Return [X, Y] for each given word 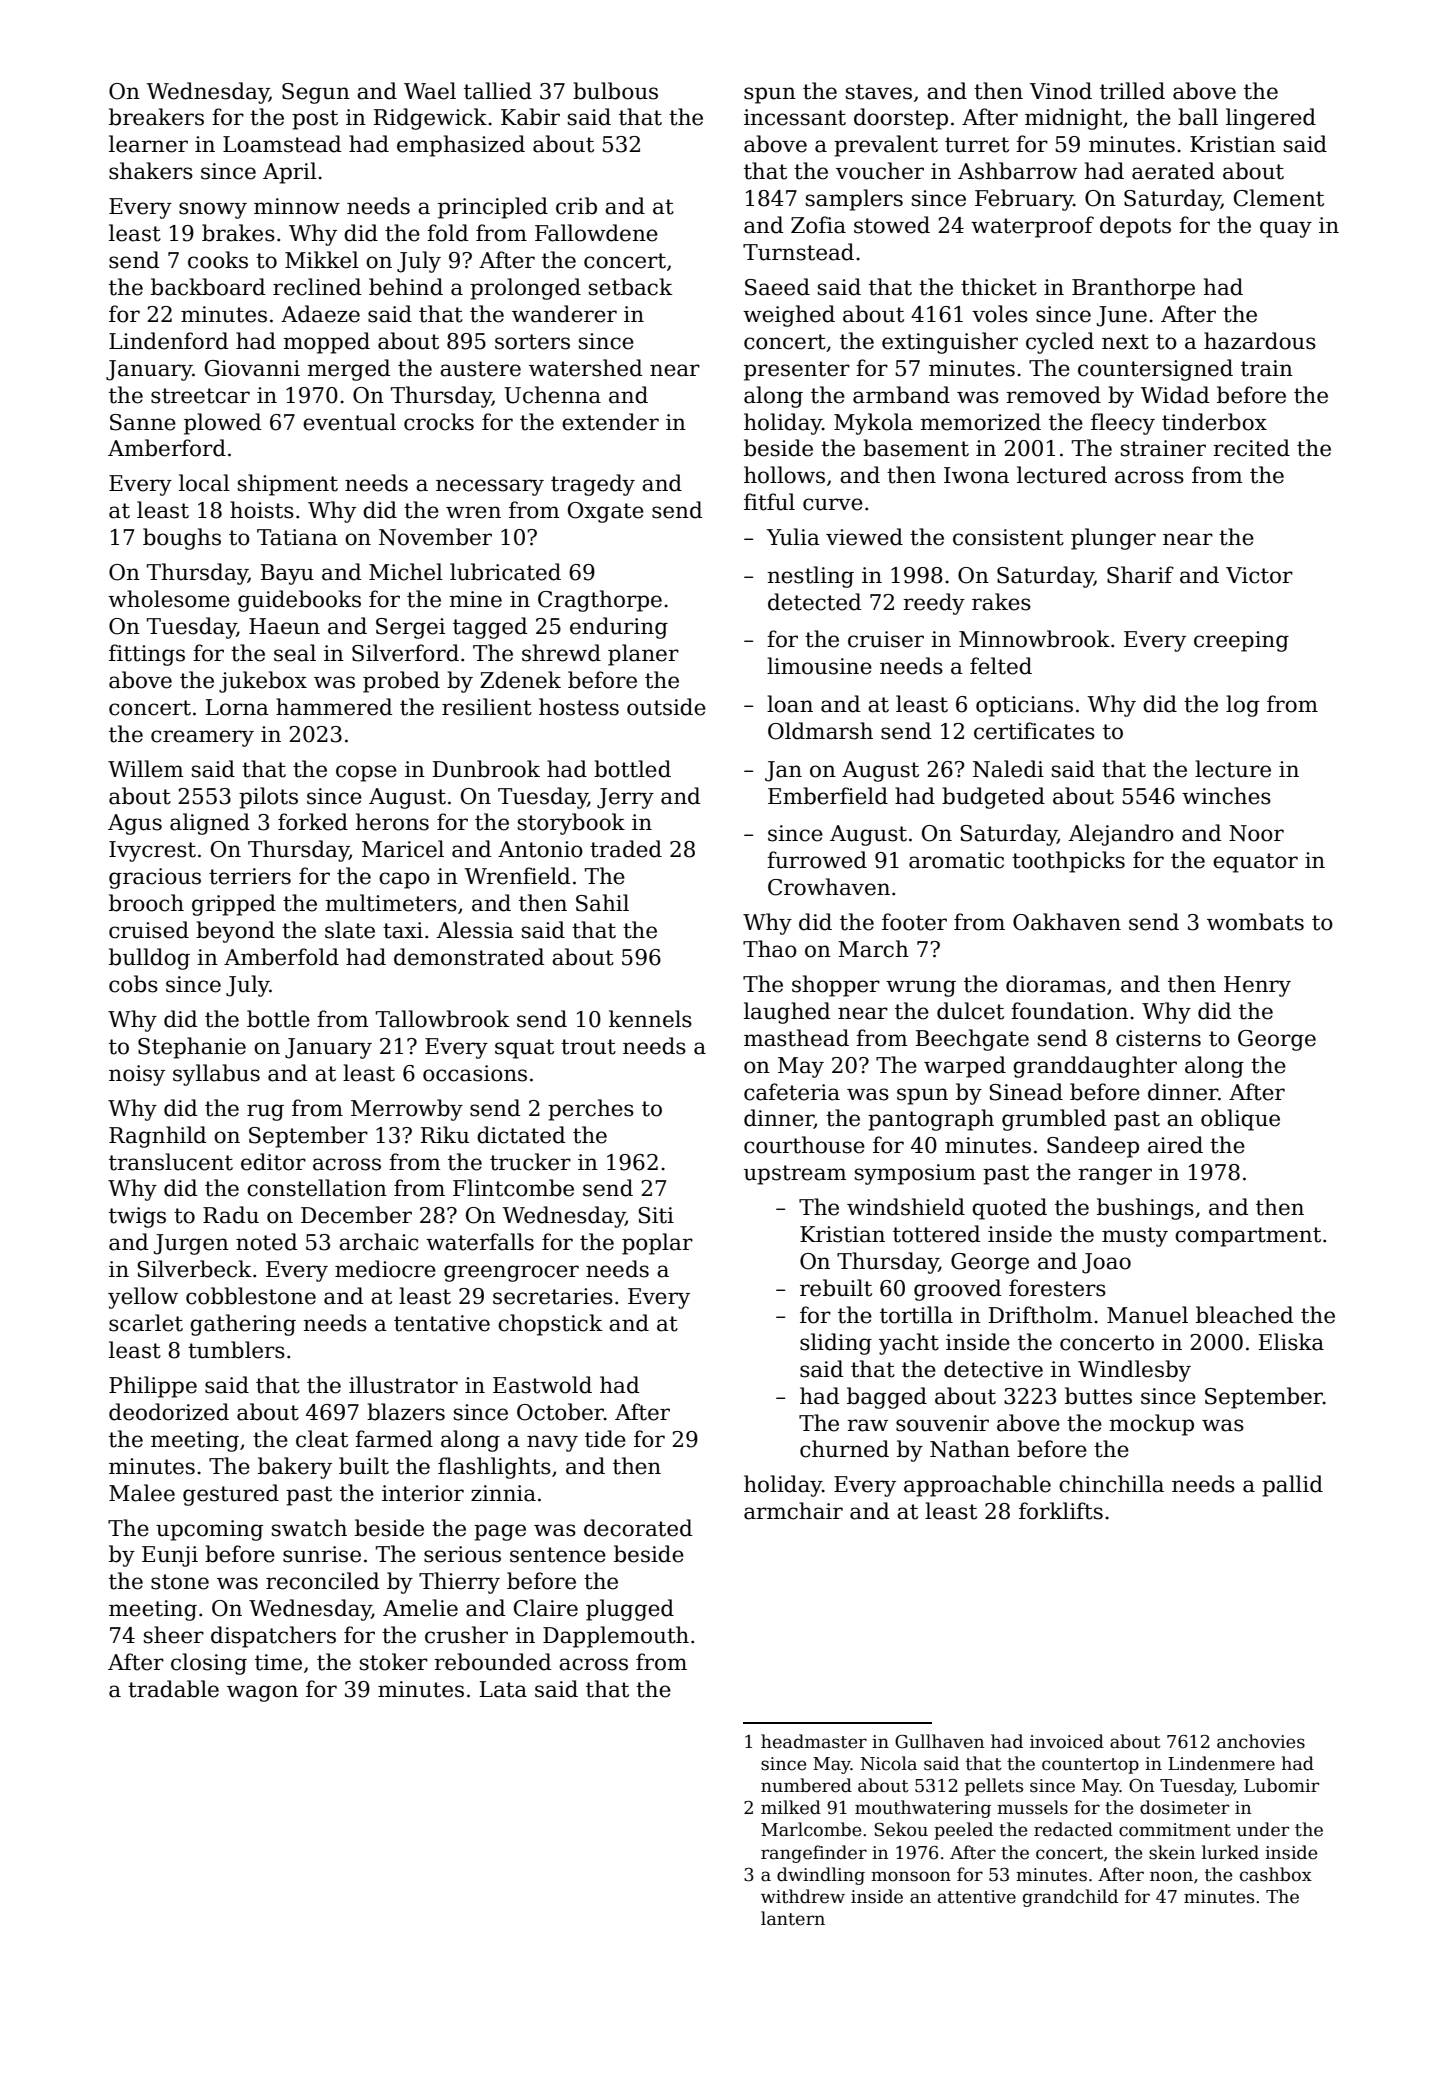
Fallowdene [596, 233]
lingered [1271, 119]
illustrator [403, 1385]
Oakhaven [1067, 922]
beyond [235, 932]
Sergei [410, 628]
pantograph [931, 1120]
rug [265, 1112]
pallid [1292, 1486]
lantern [793, 1918]
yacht [909, 1344]
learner [148, 144]
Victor [1259, 575]
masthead [796, 1038]
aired [1175, 1145]
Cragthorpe [600, 601]
